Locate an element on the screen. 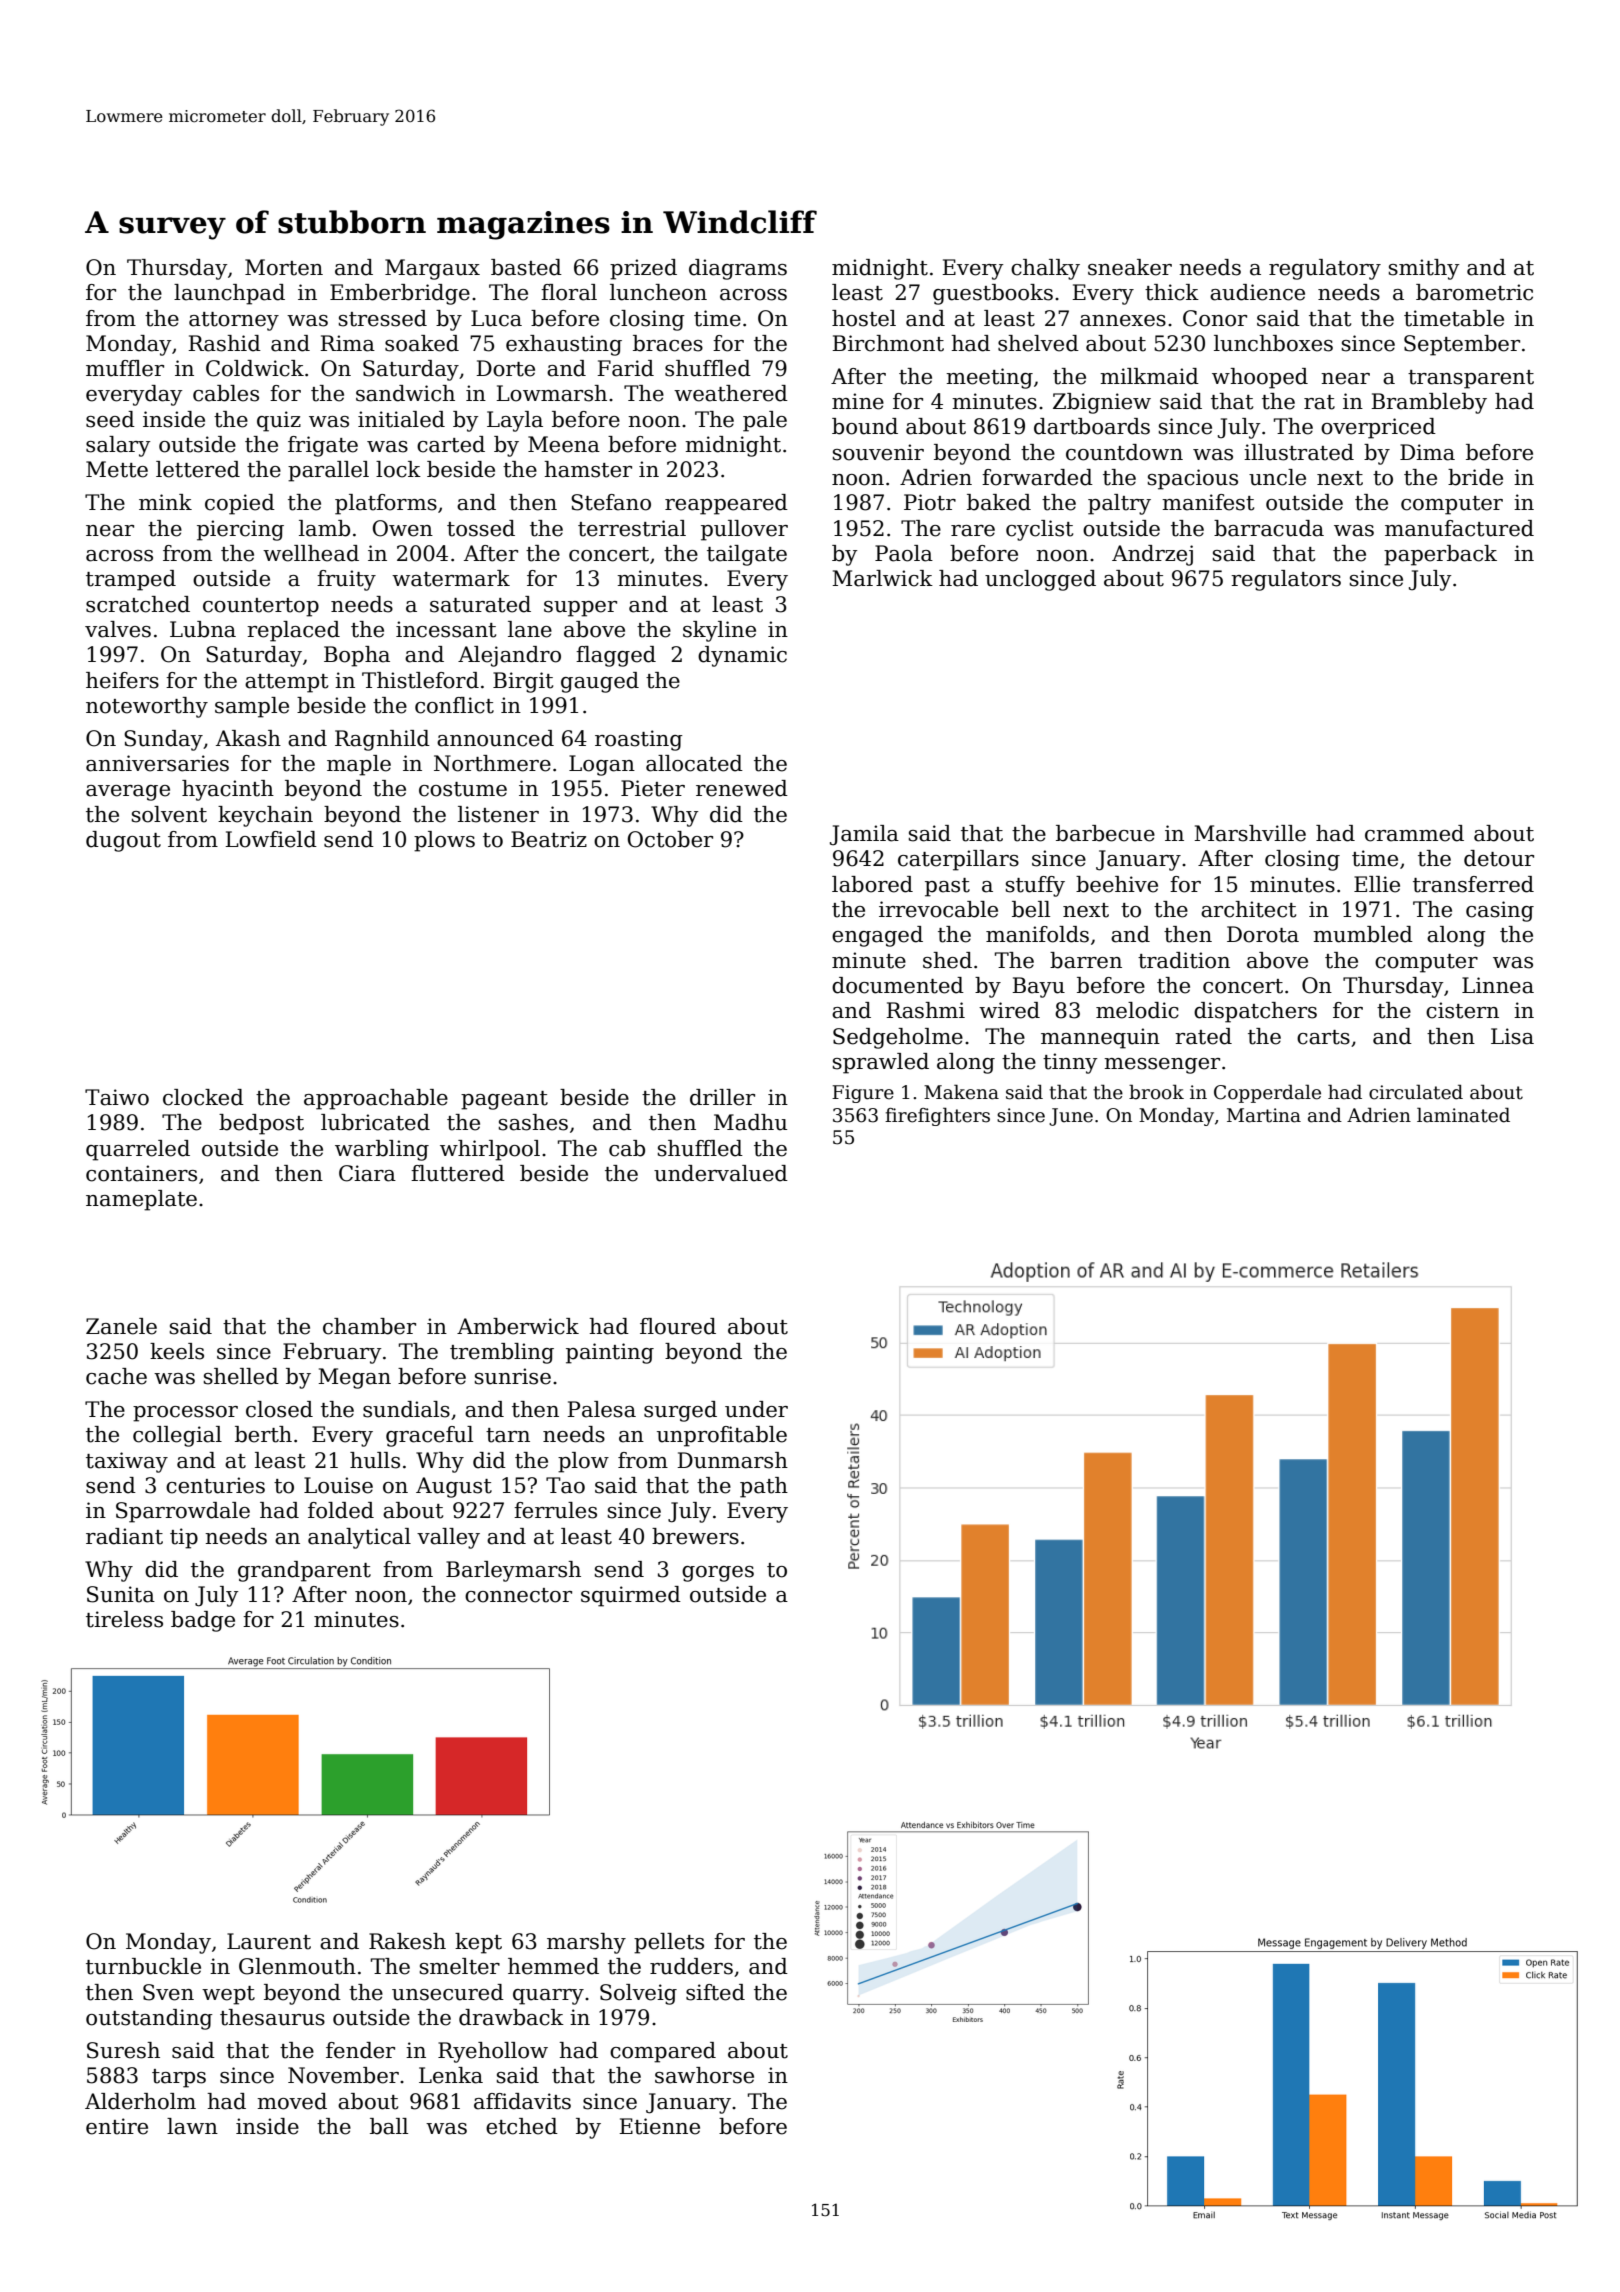 This screenshot has height=2292, width=1620. path is located at coordinates (764, 1487).
